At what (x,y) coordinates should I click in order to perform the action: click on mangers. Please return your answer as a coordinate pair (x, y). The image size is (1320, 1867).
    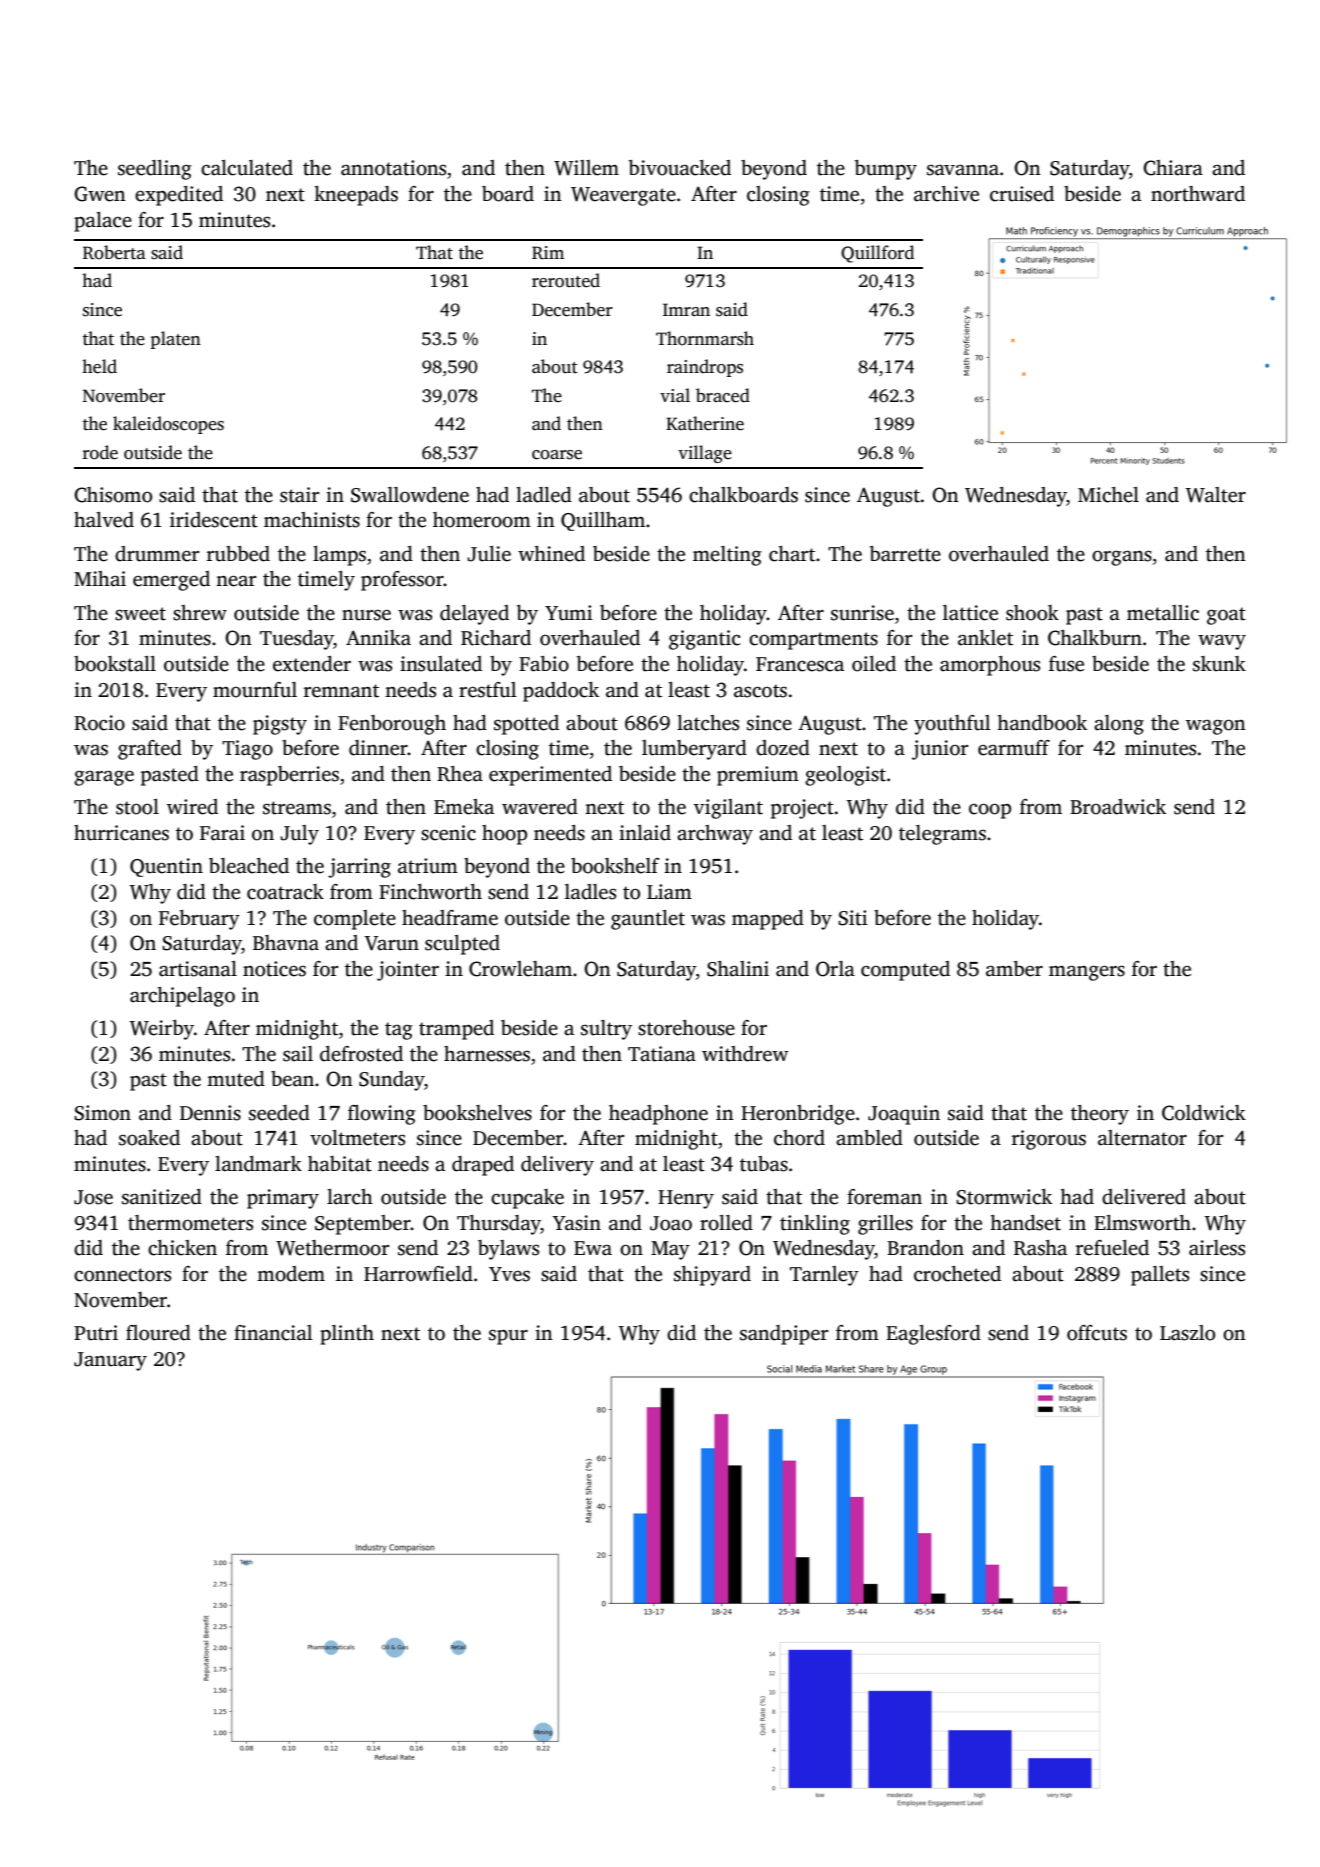
    Looking at the image, I should click on (1087, 973).
